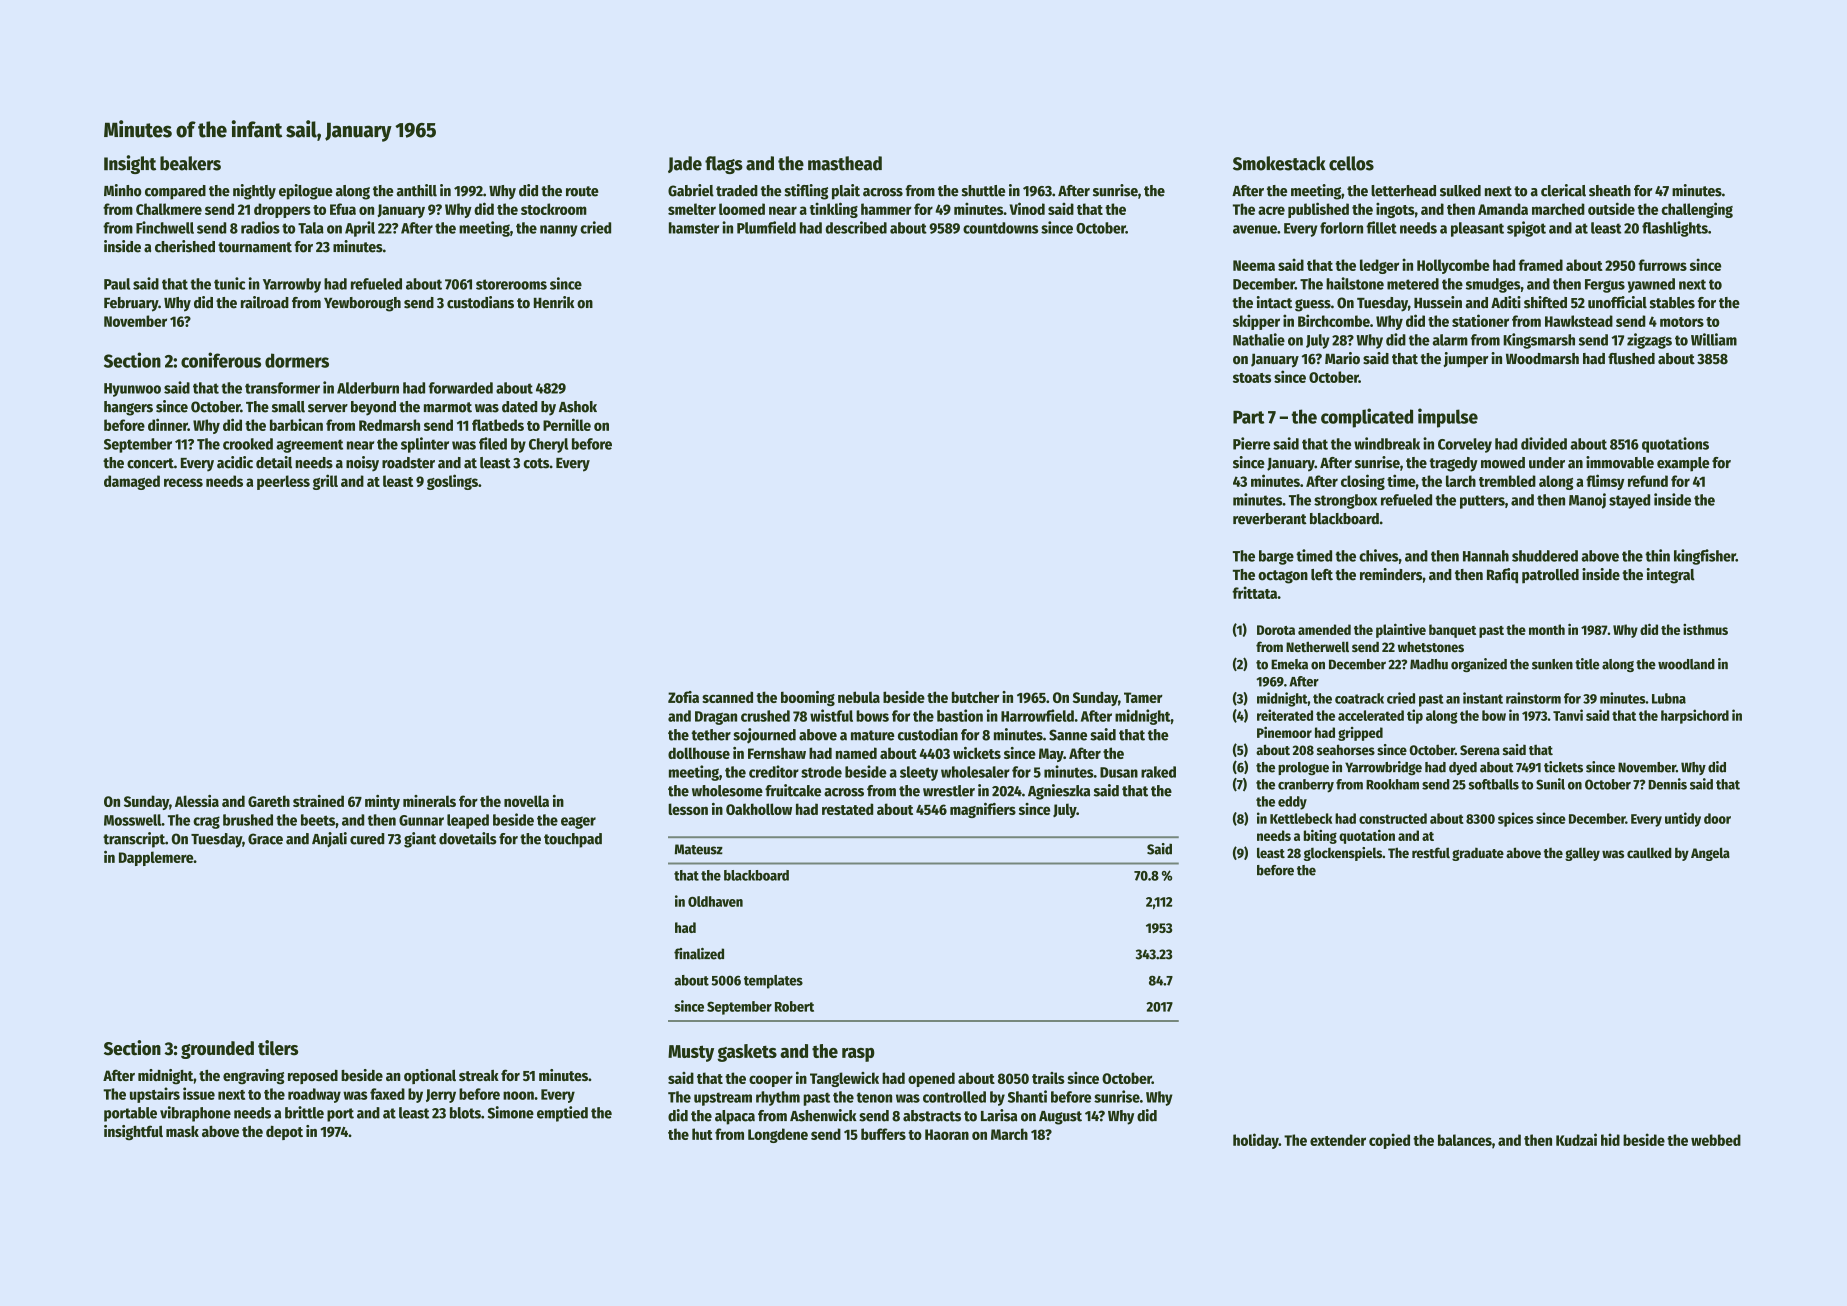 This screenshot has width=1847, height=1306. Describe the element at coordinates (1351, 163) in the screenshot. I see `cellos` at that location.
